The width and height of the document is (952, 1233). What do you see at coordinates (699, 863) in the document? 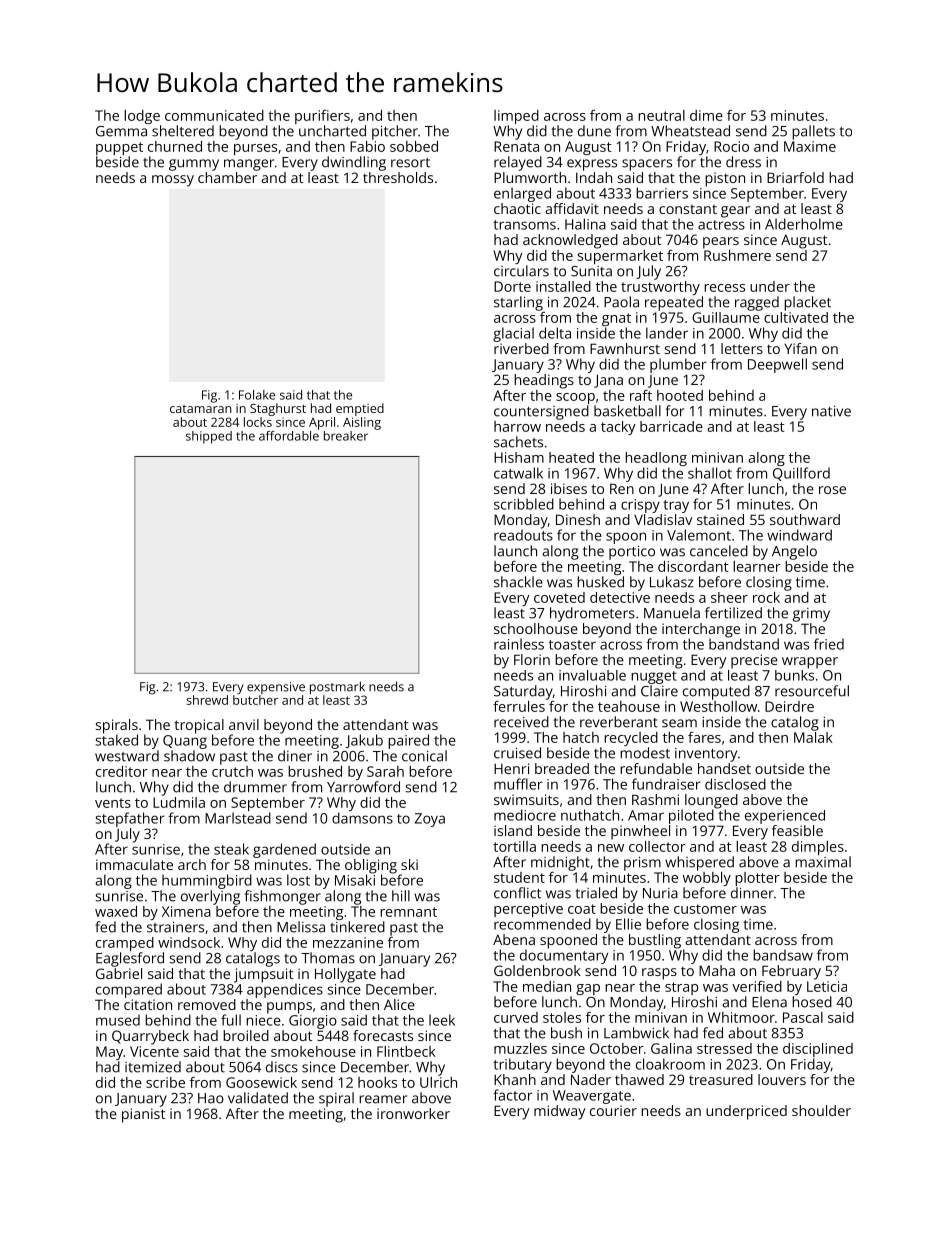
I see `whispered` at bounding box center [699, 863].
